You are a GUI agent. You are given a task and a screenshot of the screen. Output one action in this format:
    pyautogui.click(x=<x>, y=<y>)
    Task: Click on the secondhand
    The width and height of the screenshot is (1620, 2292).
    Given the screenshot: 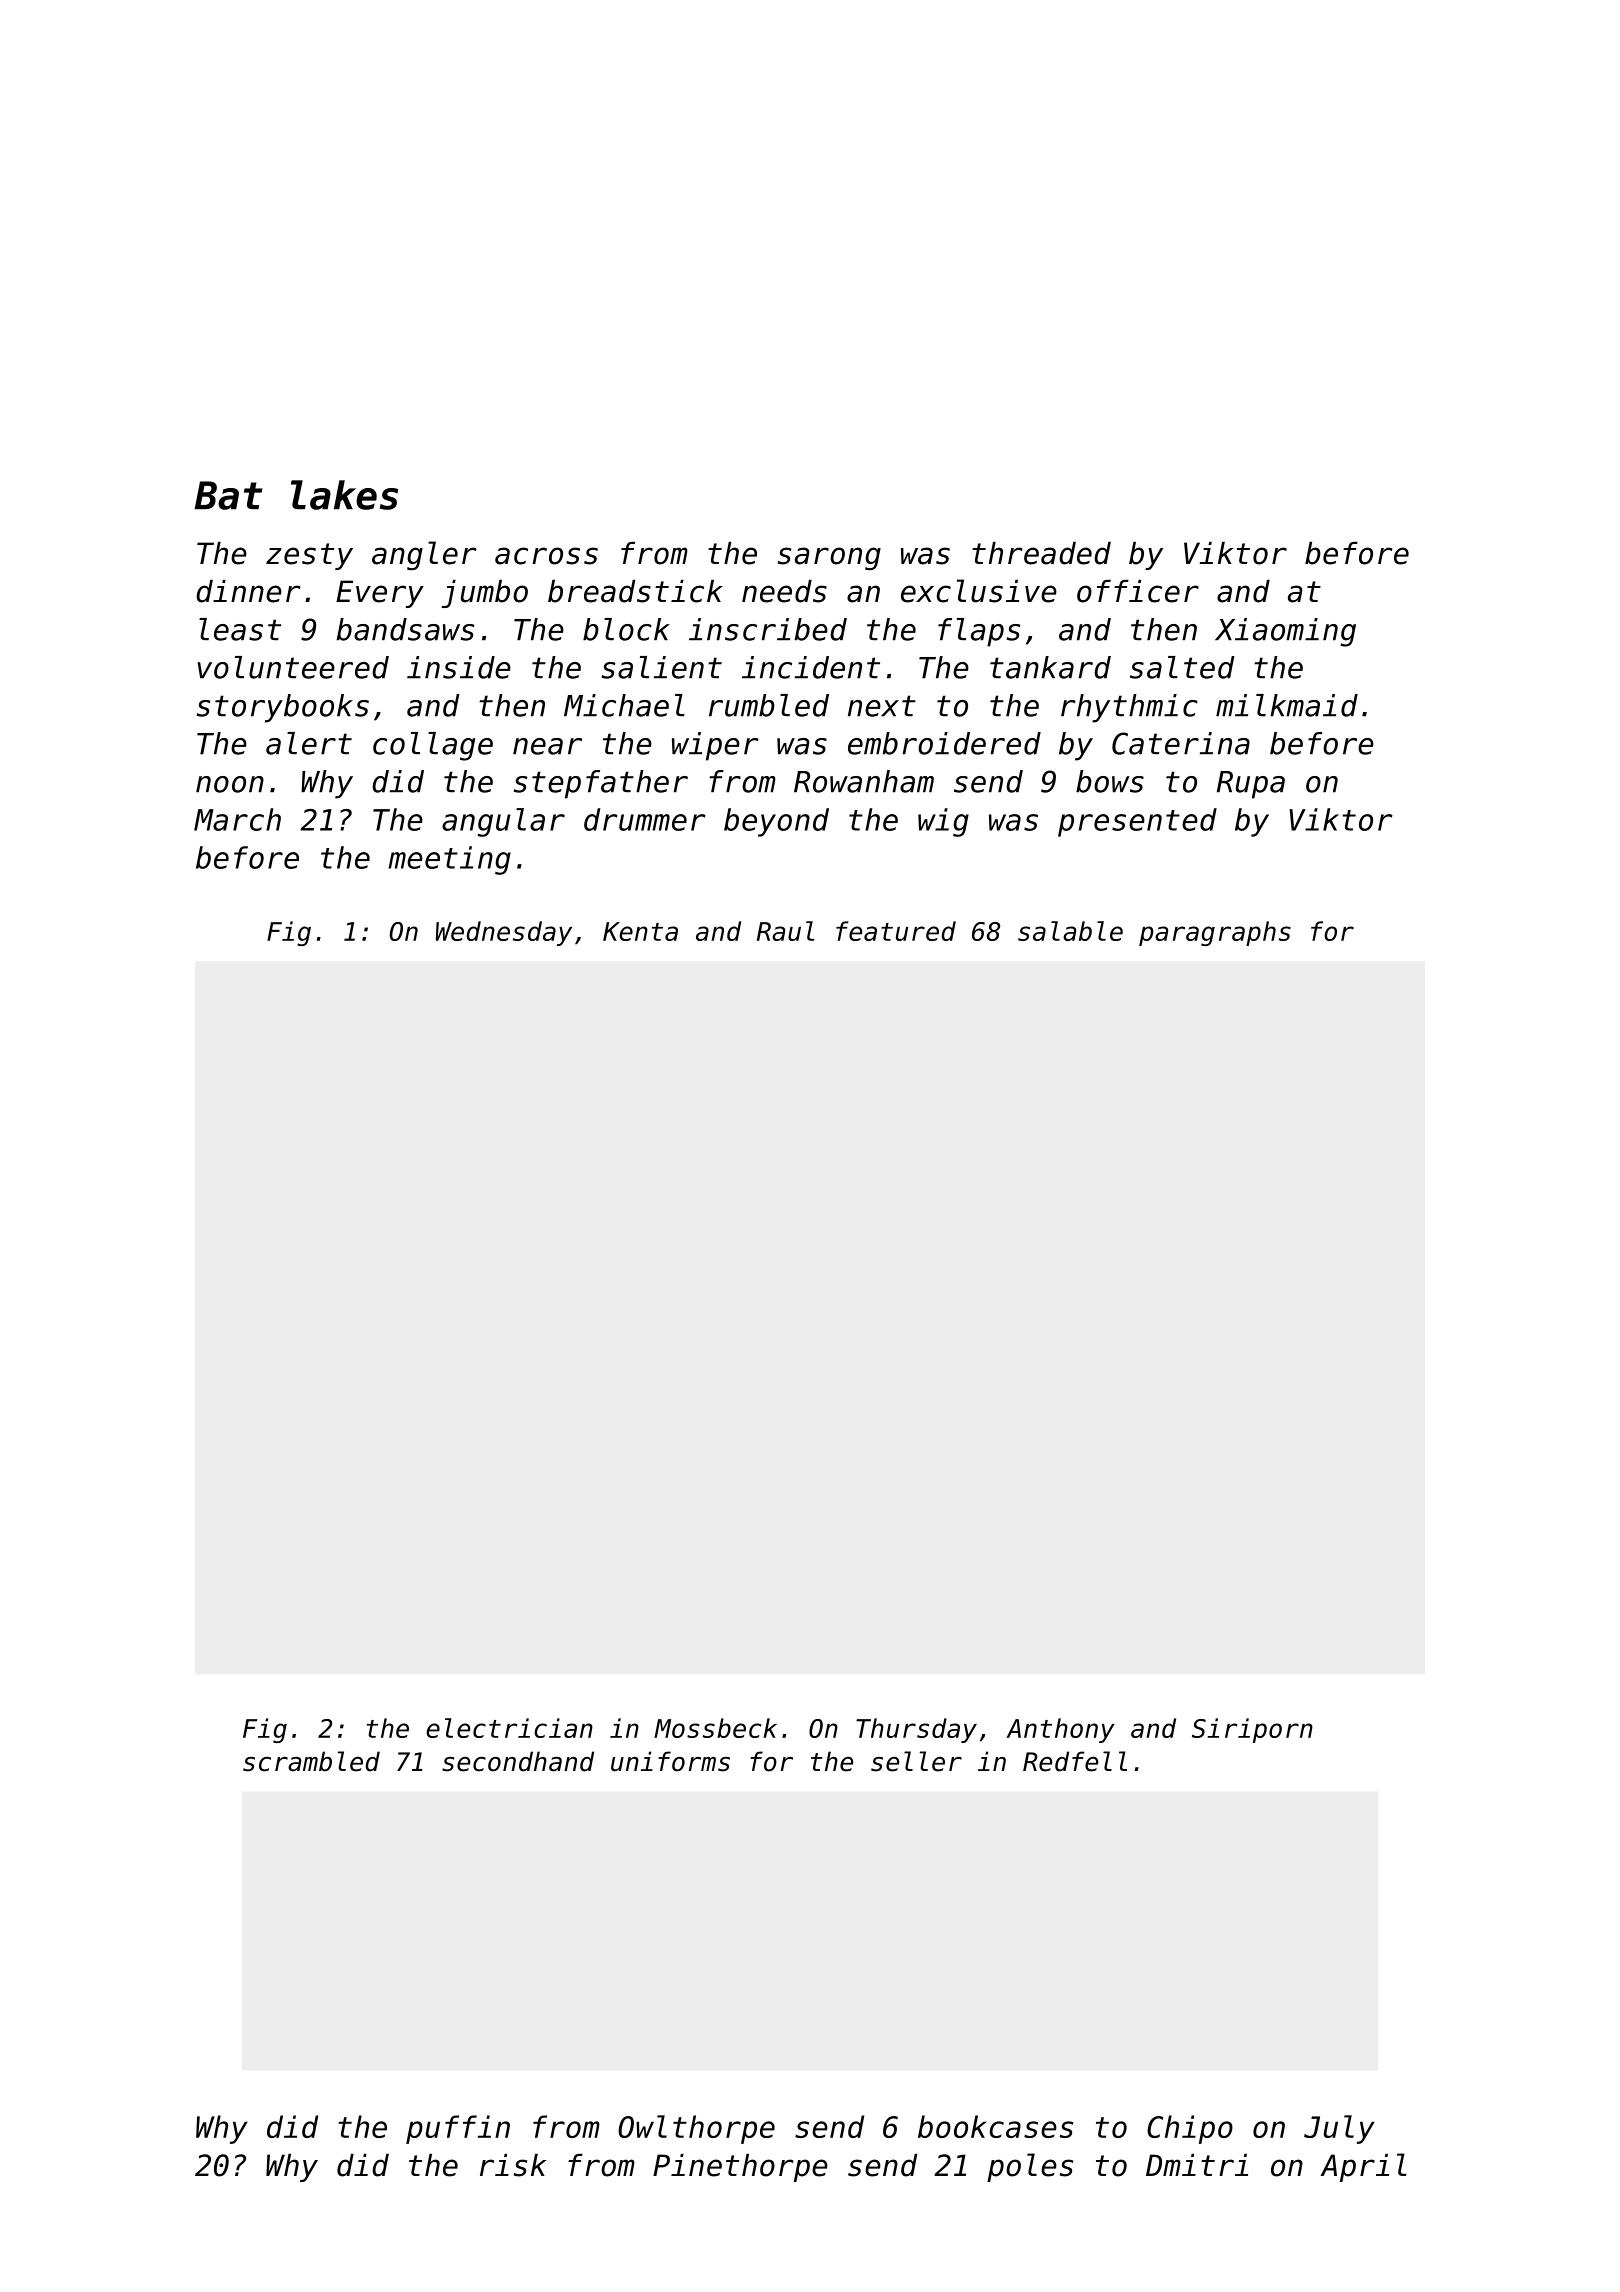 What is the action you would take?
    pyautogui.click(x=518, y=1761)
